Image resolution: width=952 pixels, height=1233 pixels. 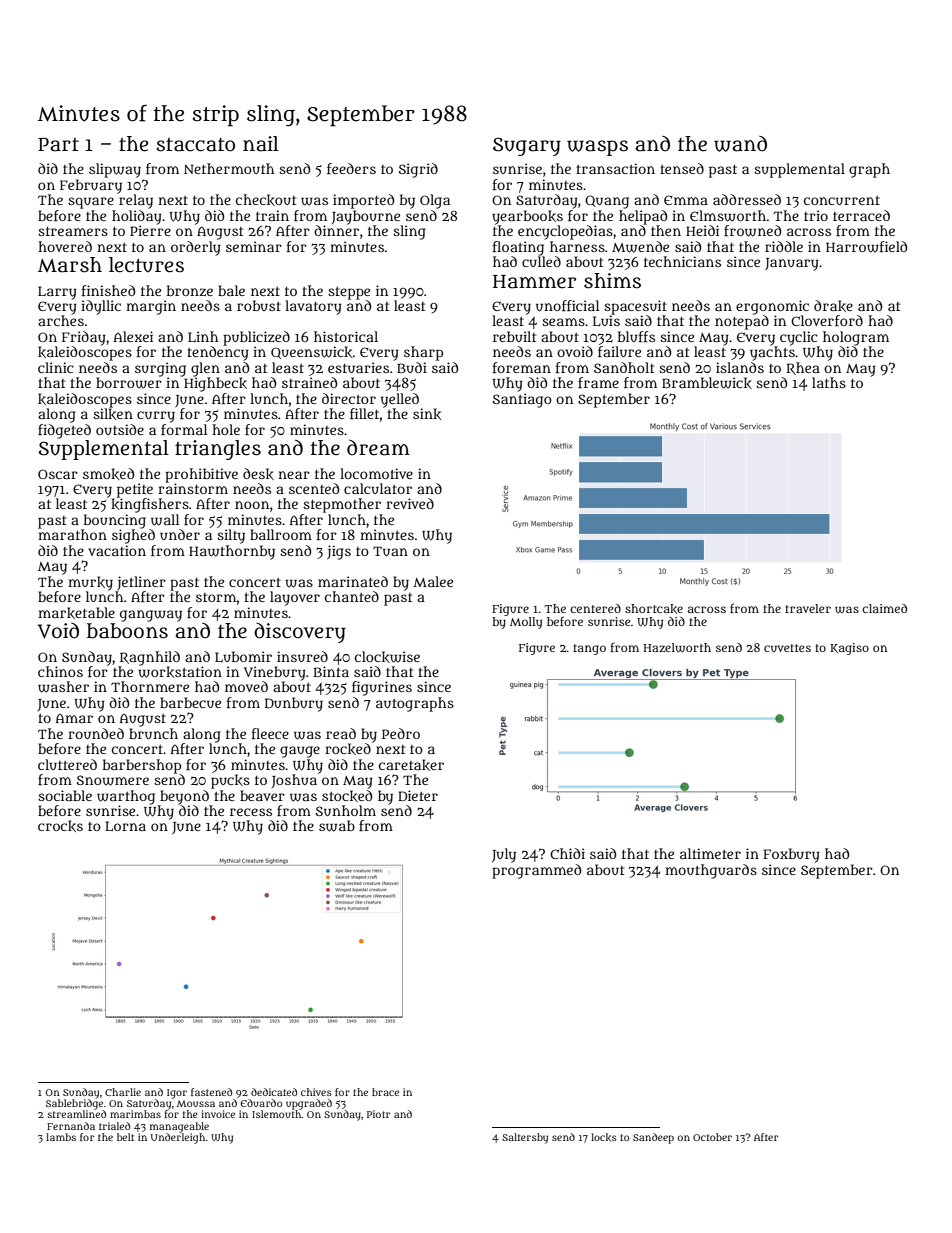 What do you see at coordinates (525, 1138) in the screenshot?
I see `Saltersby` at bounding box center [525, 1138].
